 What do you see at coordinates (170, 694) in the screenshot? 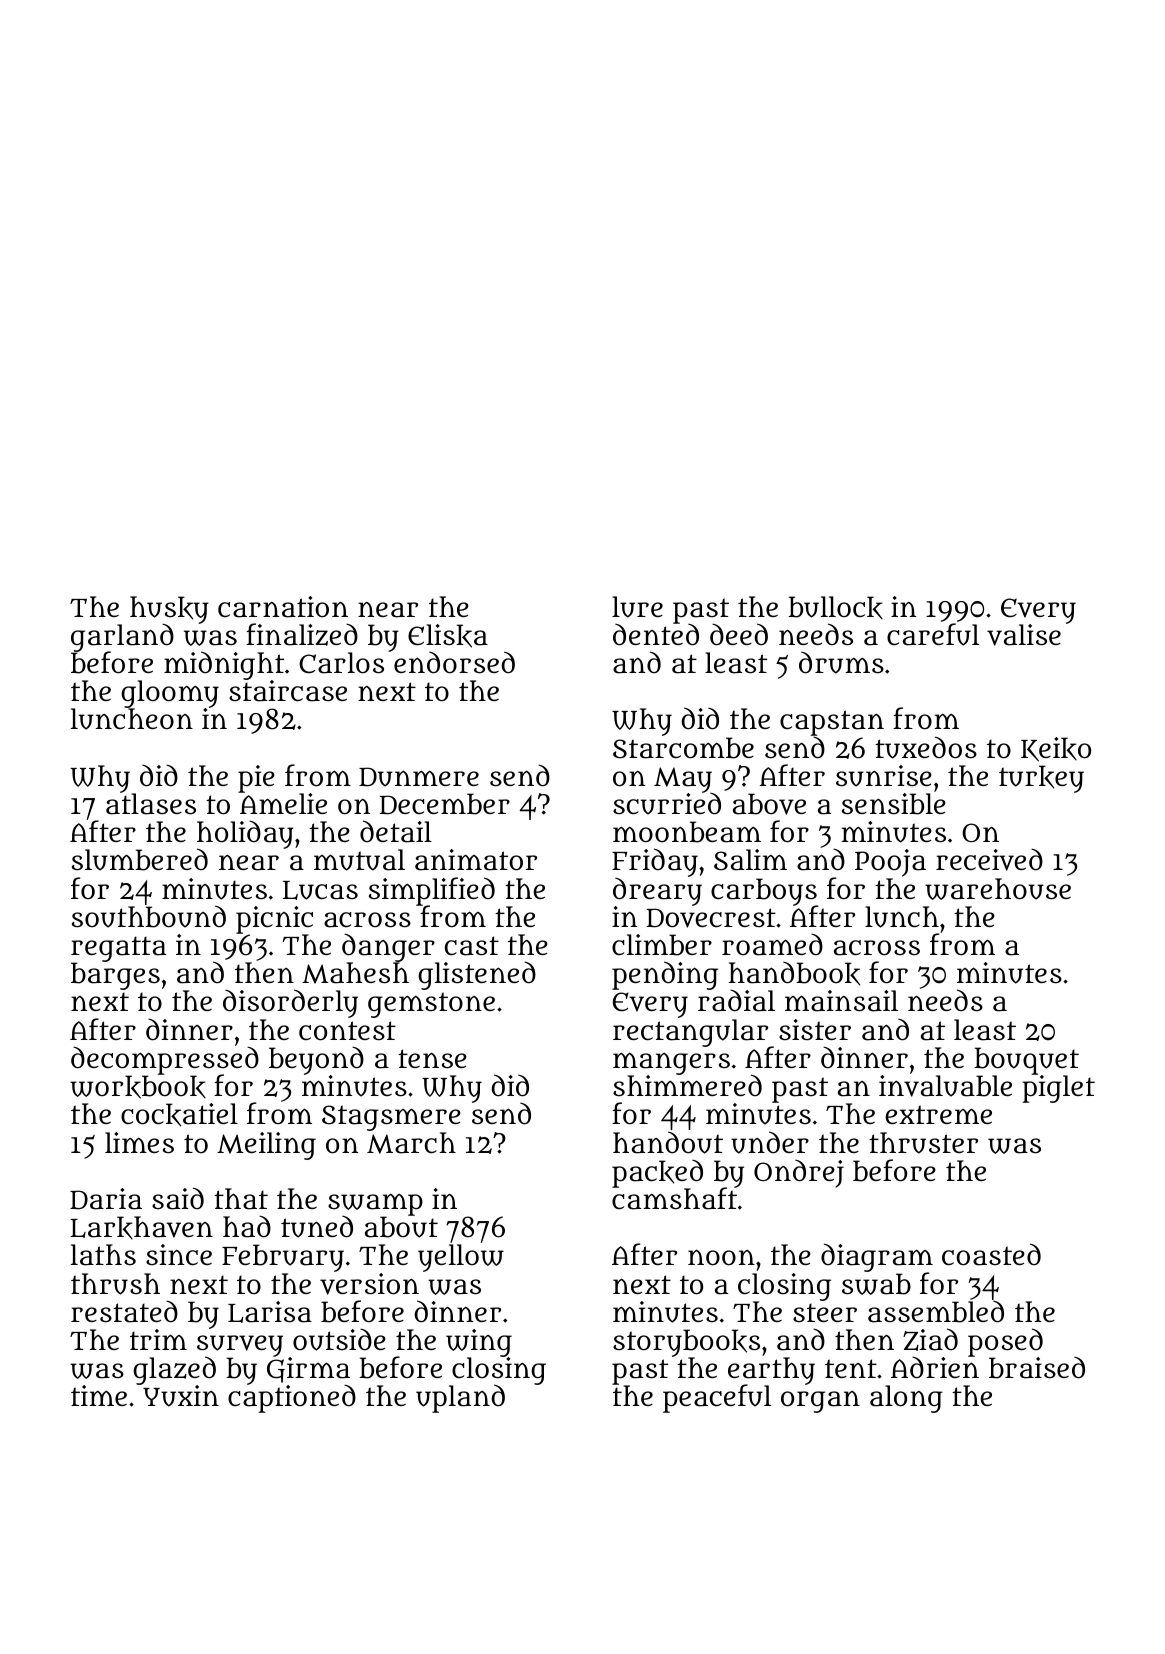
I see `gloomy` at bounding box center [170, 694].
